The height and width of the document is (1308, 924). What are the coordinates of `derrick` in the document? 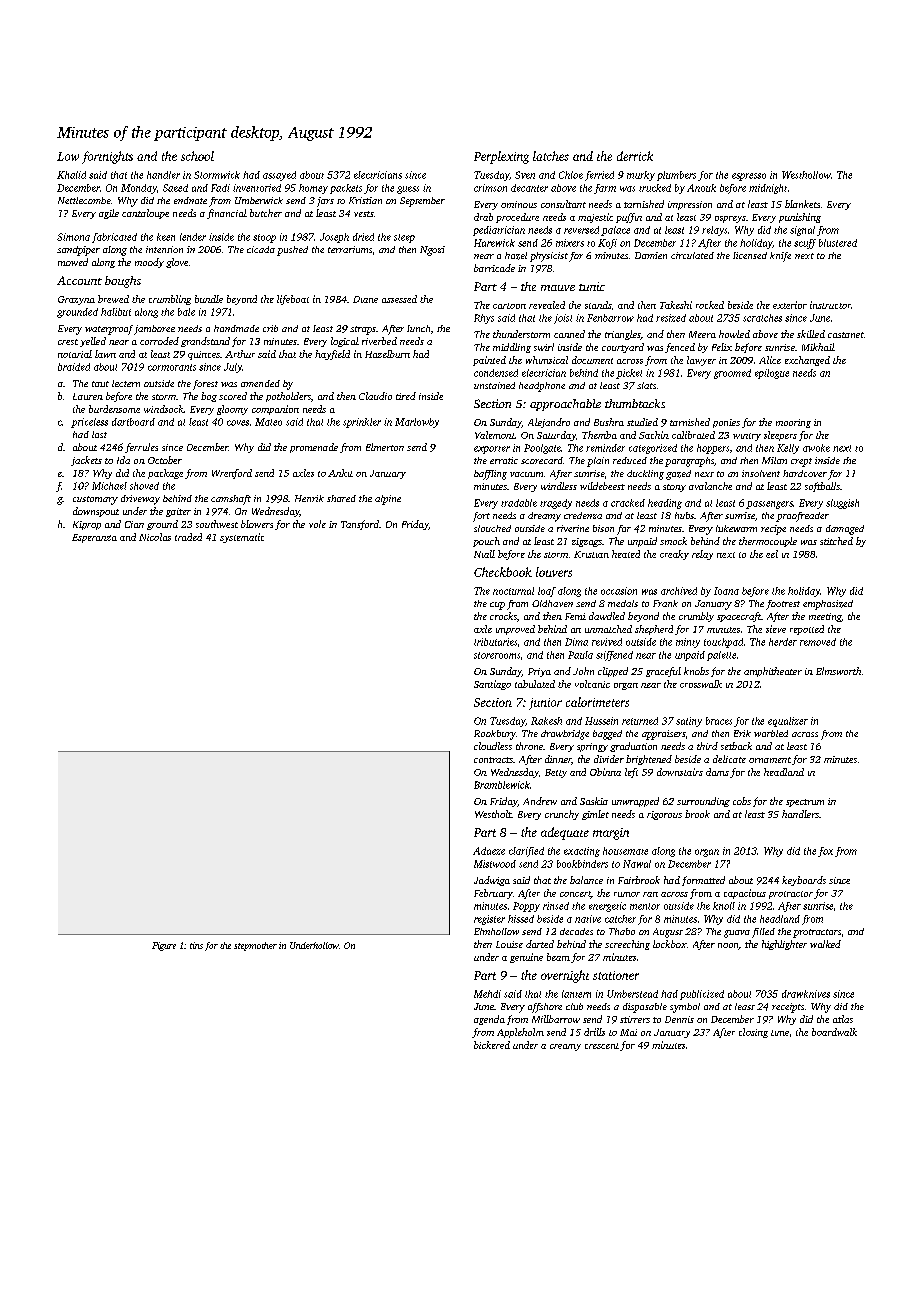 It's located at (635, 156).
